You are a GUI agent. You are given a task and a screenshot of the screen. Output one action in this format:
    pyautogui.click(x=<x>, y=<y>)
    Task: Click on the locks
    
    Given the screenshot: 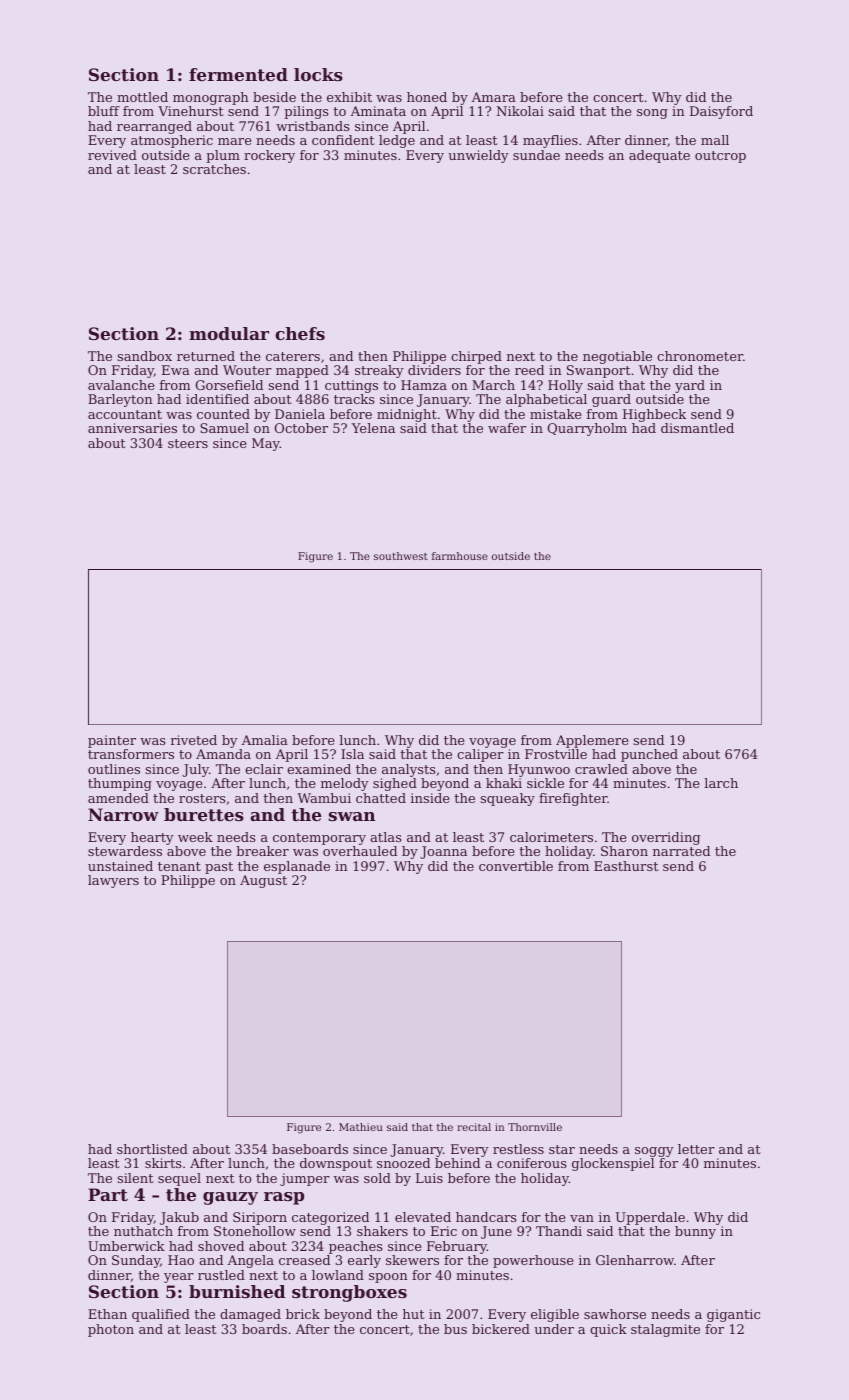 What is the action you would take?
    pyautogui.click(x=318, y=74)
